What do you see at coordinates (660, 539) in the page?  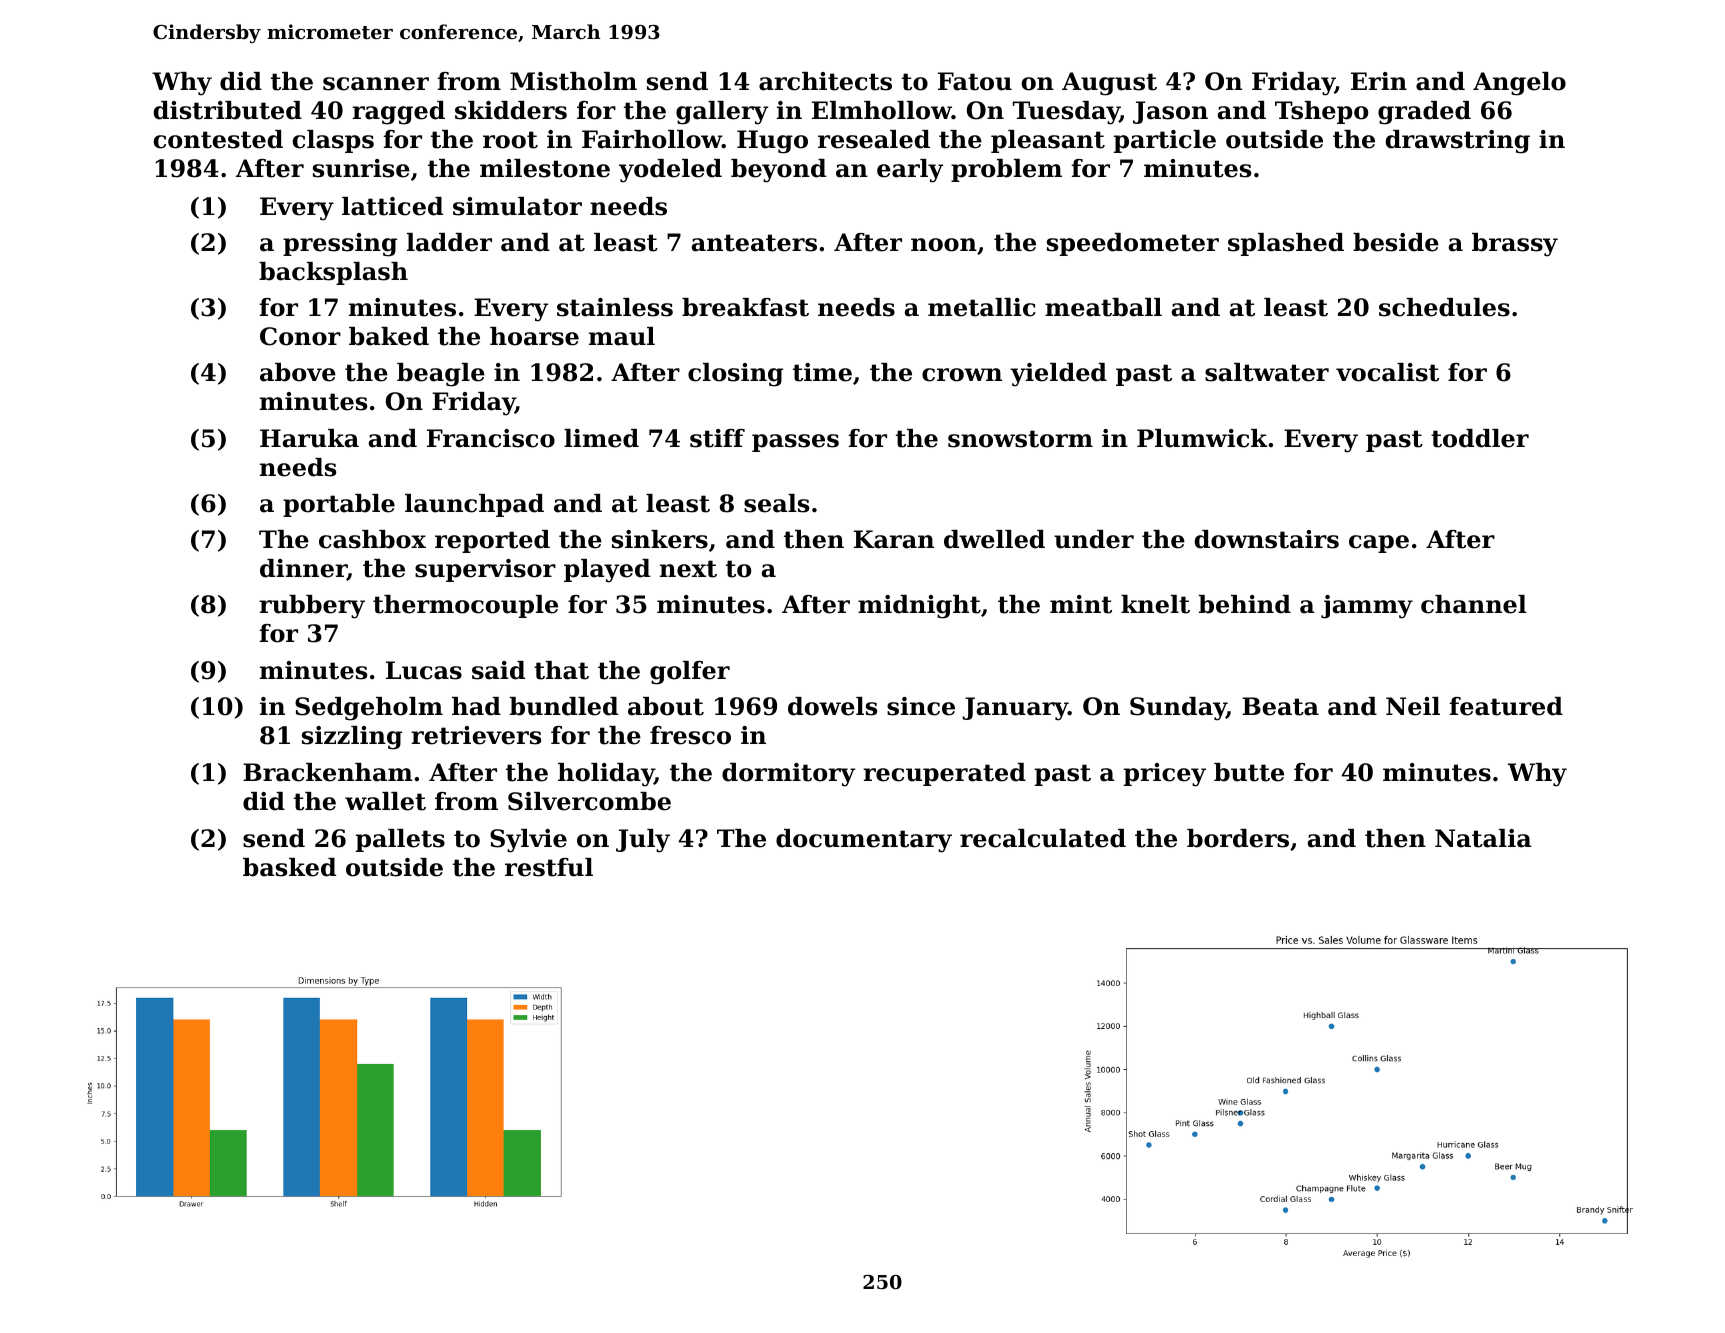 I see `sinkers` at bounding box center [660, 539].
